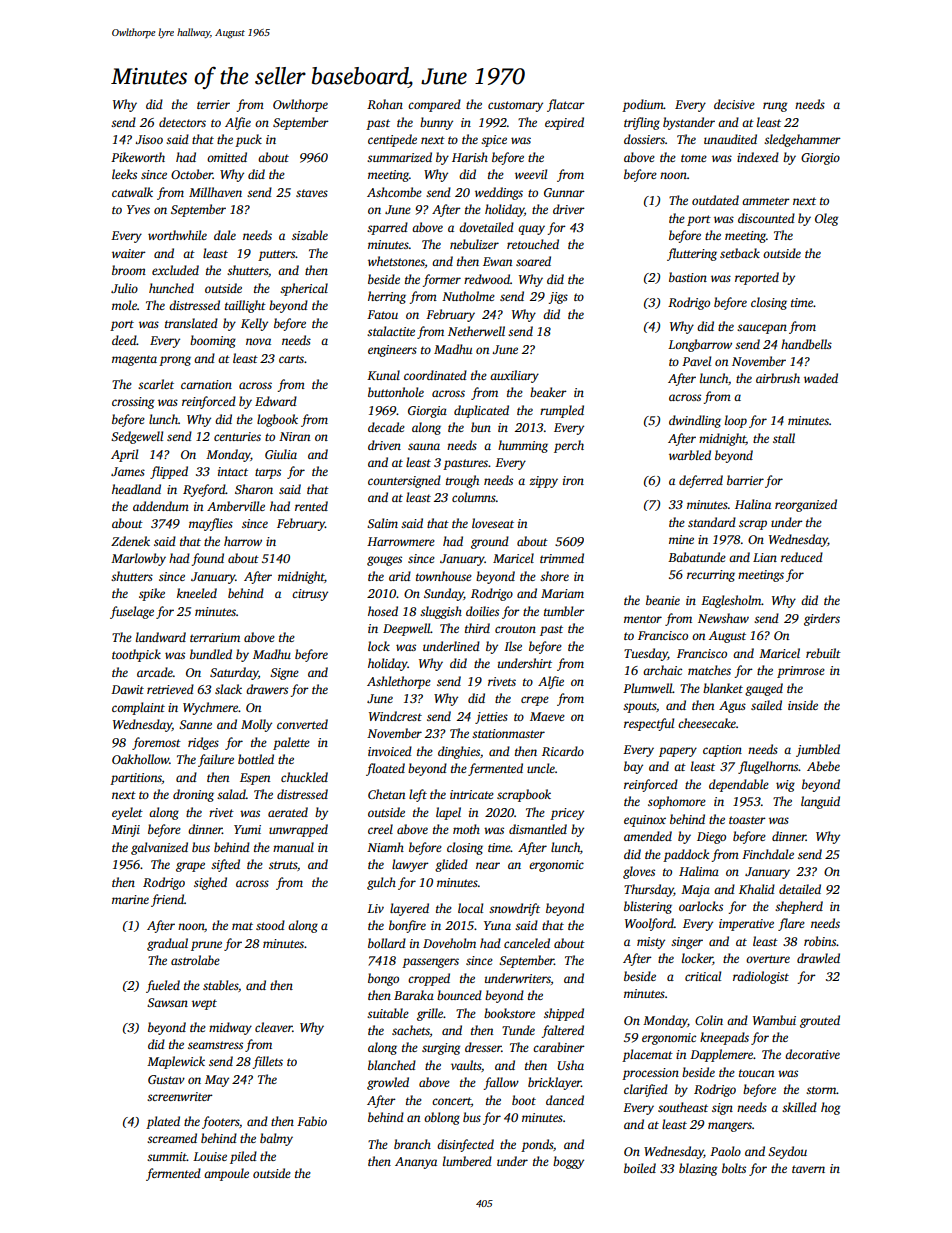 This document has width=952, height=1233. I want to click on Maja, so click(695, 891).
